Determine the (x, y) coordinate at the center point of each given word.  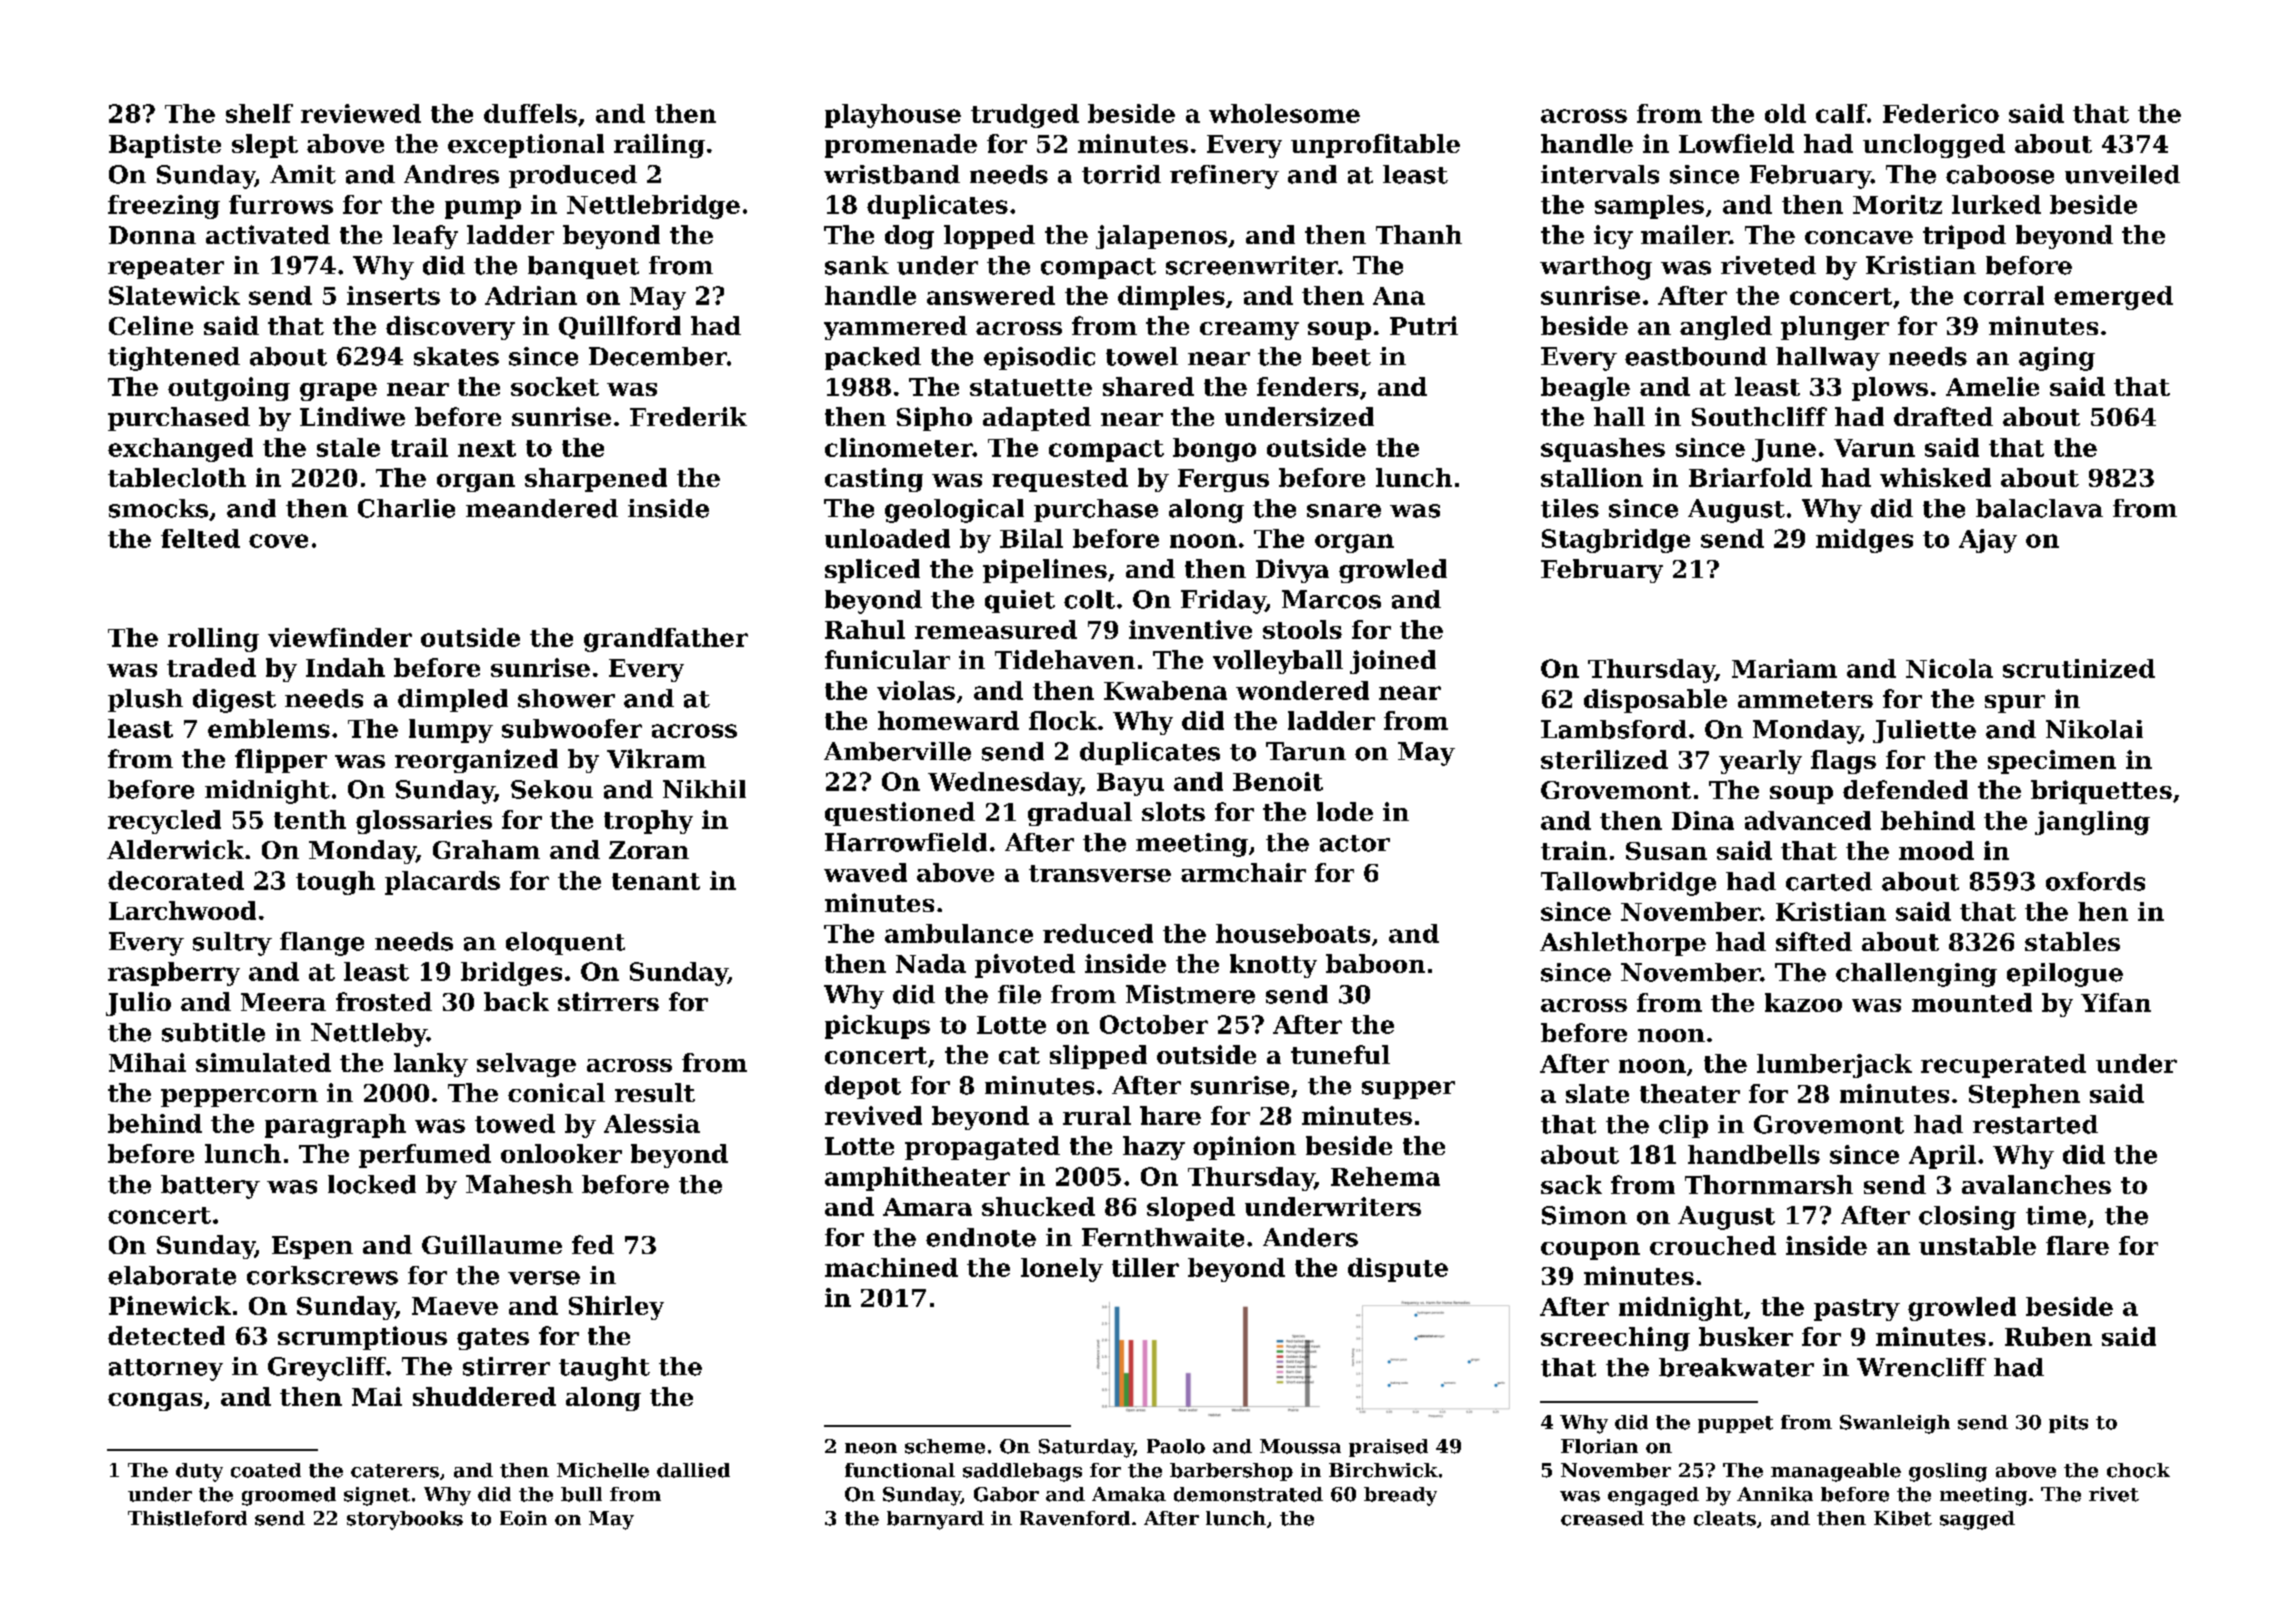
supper (1408, 1090)
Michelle (603, 1470)
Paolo (1176, 1446)
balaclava (2039, 508)
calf (1841, 113)
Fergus (1223, 480)
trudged (1025, 116)
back (516, 1001)
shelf (259, 113)
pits (2068, 1424)
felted (200, 538)
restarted (2035, 1124)
